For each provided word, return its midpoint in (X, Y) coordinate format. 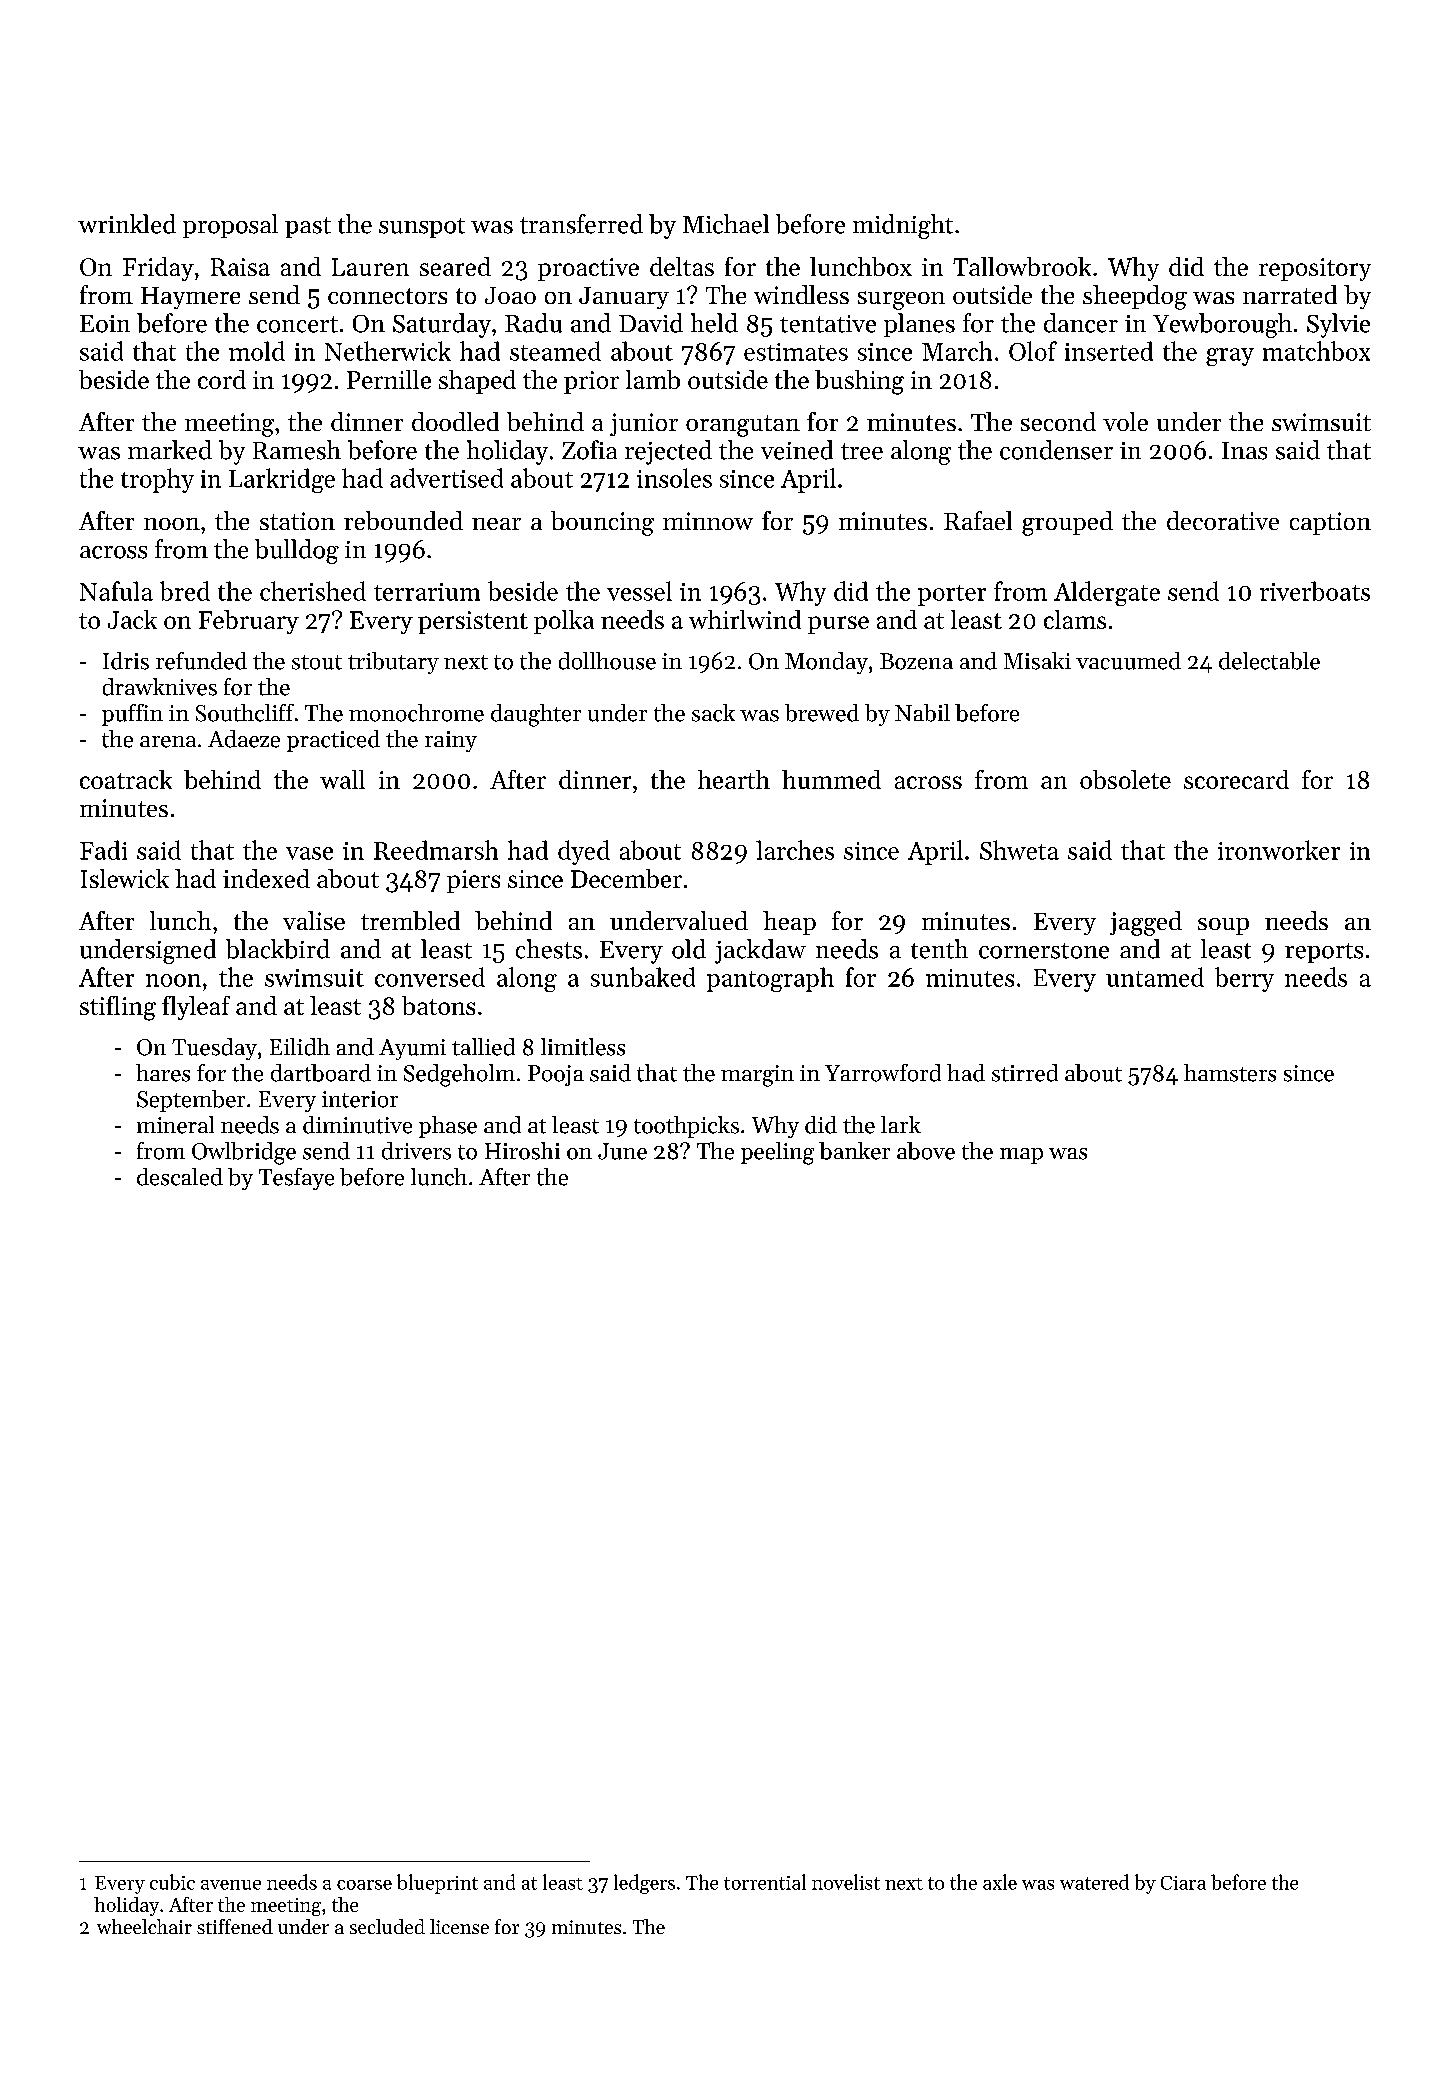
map (1021, 1156)
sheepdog (1135, 297)
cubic (172, 1882)
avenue (231, 1885)
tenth (939, 949)
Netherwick (388, 351)
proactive (588, 269)
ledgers (644, 1884)
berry (1244, 979)
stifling (118, 1008)
